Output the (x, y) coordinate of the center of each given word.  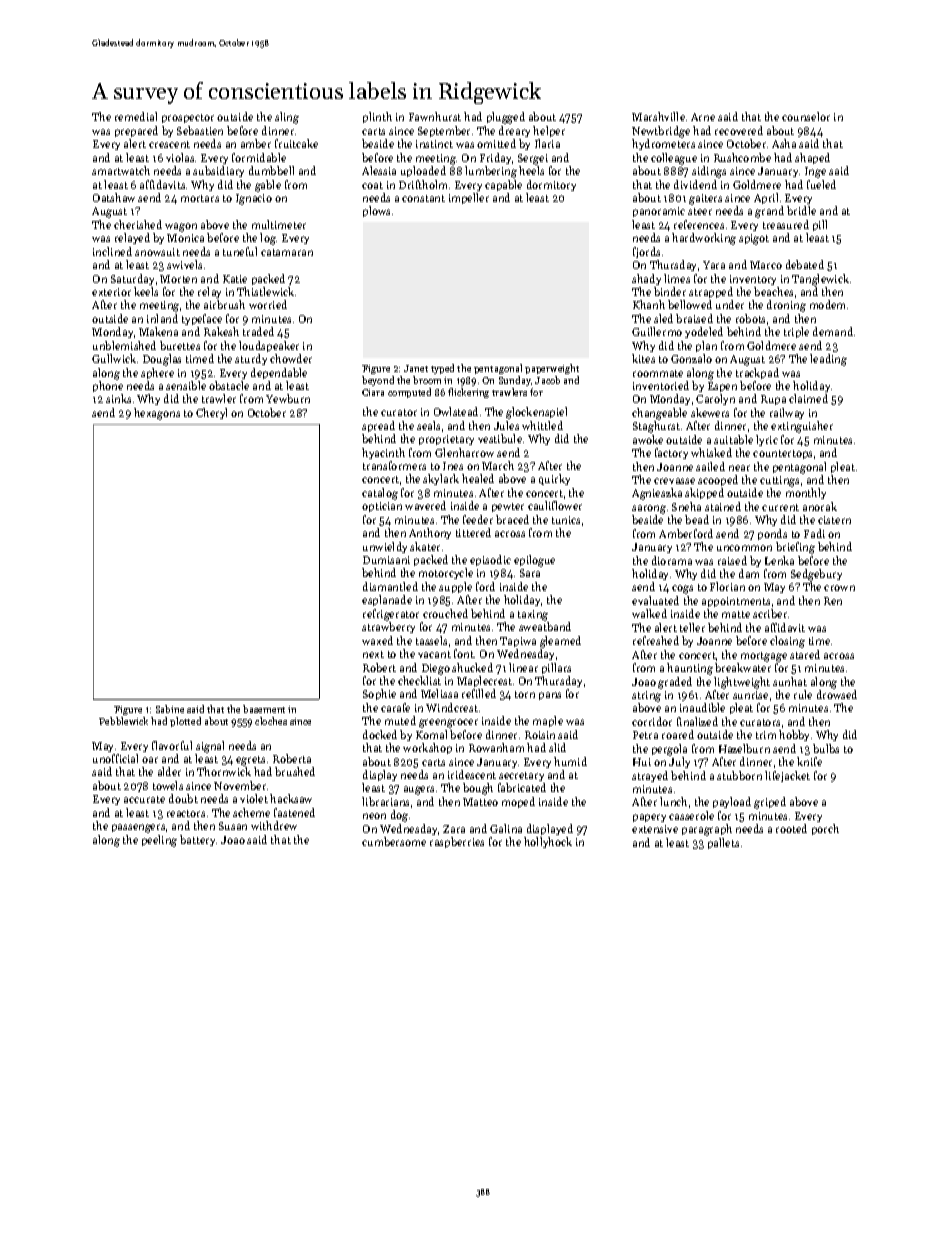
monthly (806, 493)
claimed (808, 398)
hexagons (157, 414)
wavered (425, 505)
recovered (739, 130)
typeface (202, 319)
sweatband (545, 626)
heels (531, 170)
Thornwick (224, 771)
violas (180, 157)
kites (643, 358)
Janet (416, 368)
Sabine (170, 709)
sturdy (251, 359)
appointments (736, 602)
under (730, 304)
